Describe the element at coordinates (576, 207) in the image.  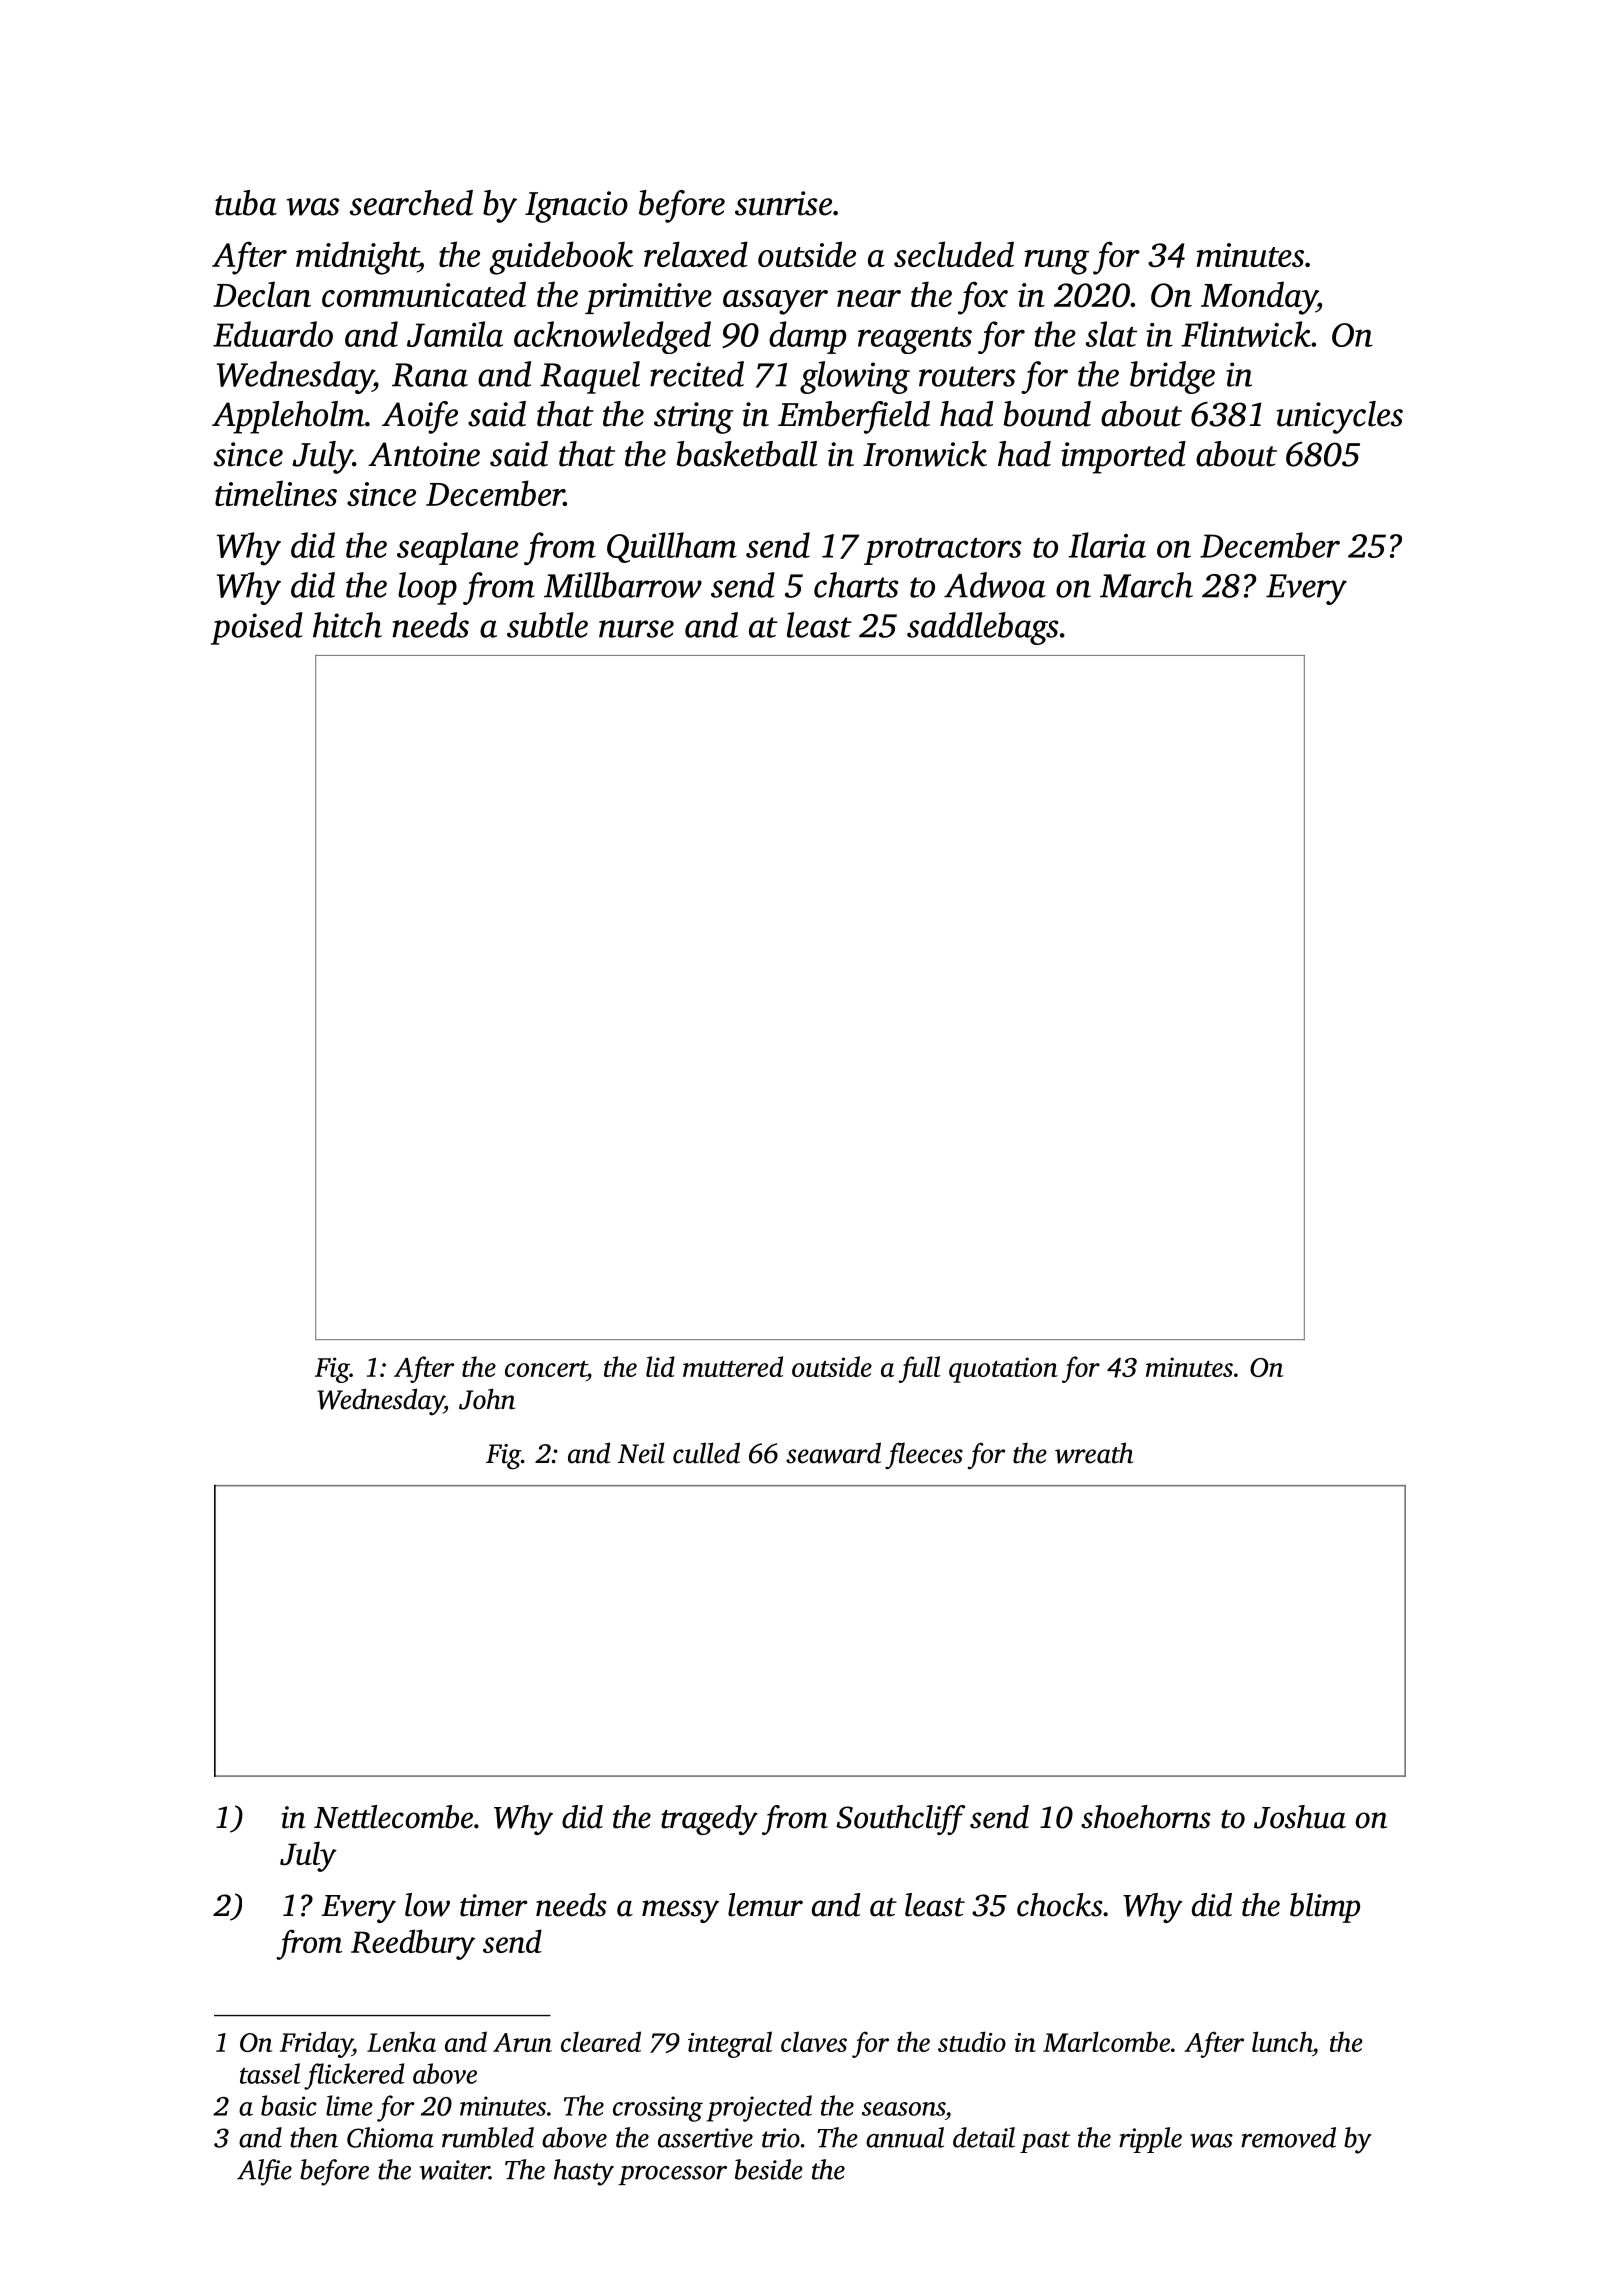
I see `Ignacio` at that location.
